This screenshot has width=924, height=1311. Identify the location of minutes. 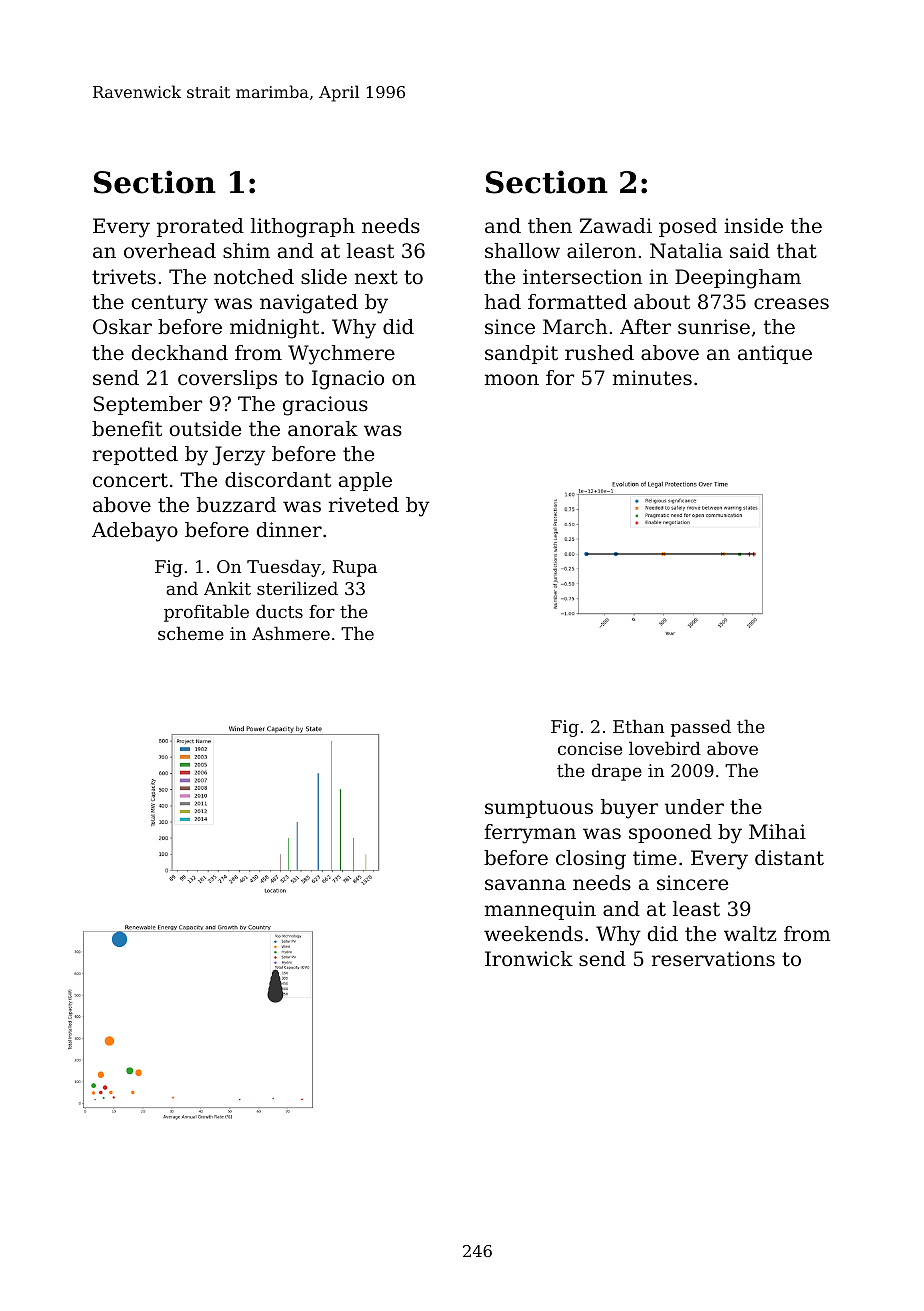
(652, 378).
